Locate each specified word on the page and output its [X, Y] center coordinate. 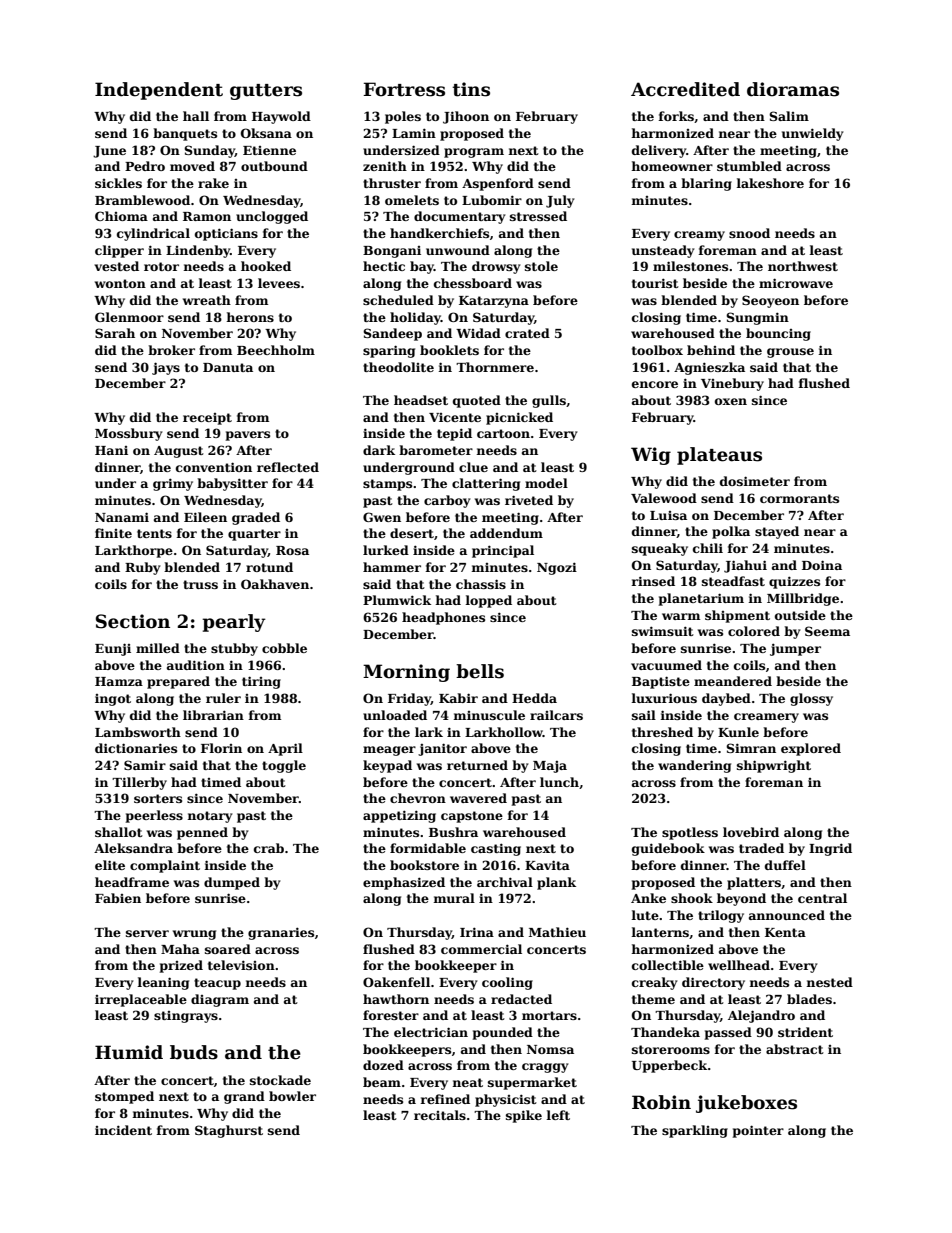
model [546, 483]
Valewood [664, 498]
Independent [159, 91]
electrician [431, 1032]
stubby [234, 649]
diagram [220, 1000]
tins [471, 89]
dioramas [793, 89]
